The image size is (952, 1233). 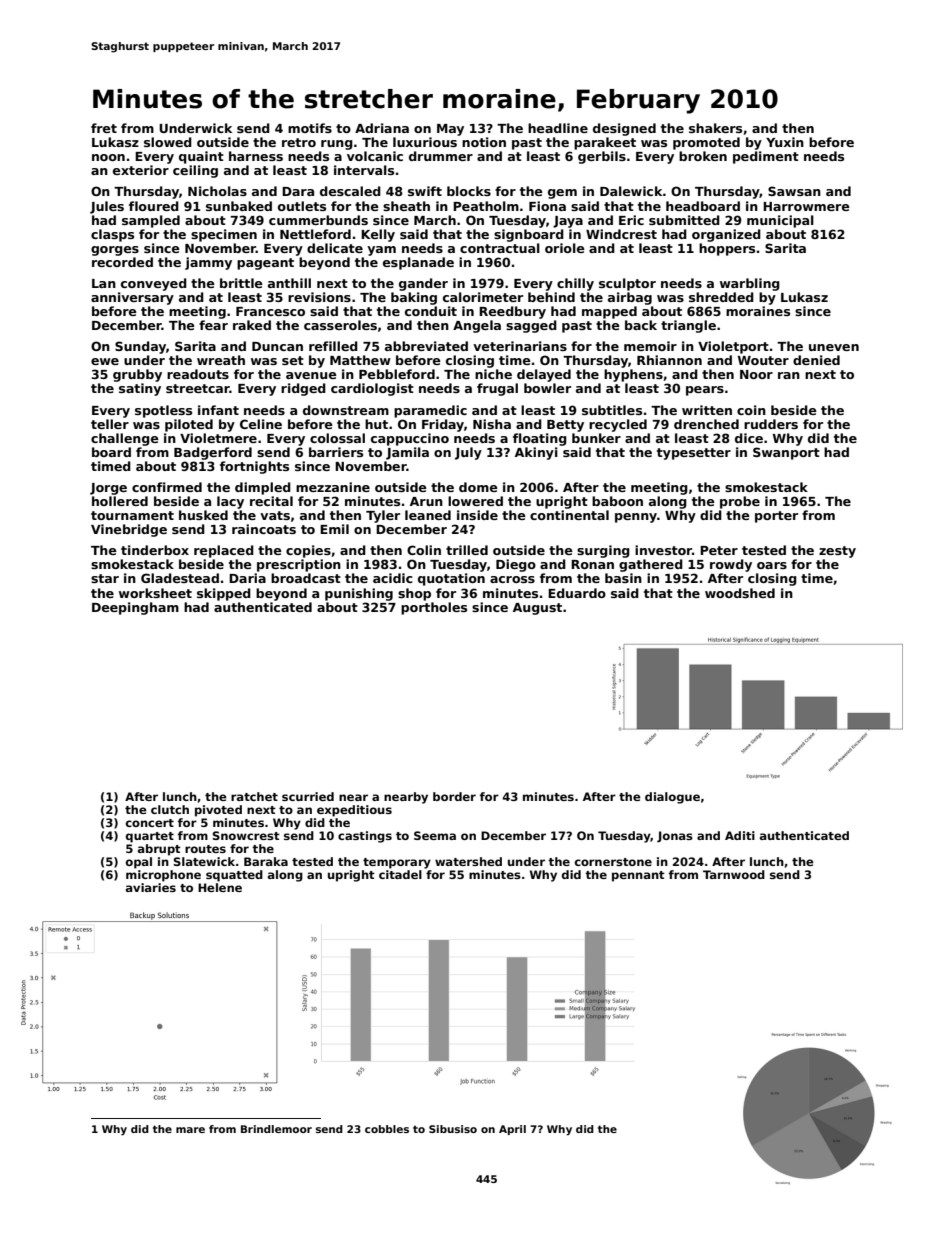 What do you see at coordinates (624, 129) in the document?
I see `designed` at bounding box center [624, 129].
